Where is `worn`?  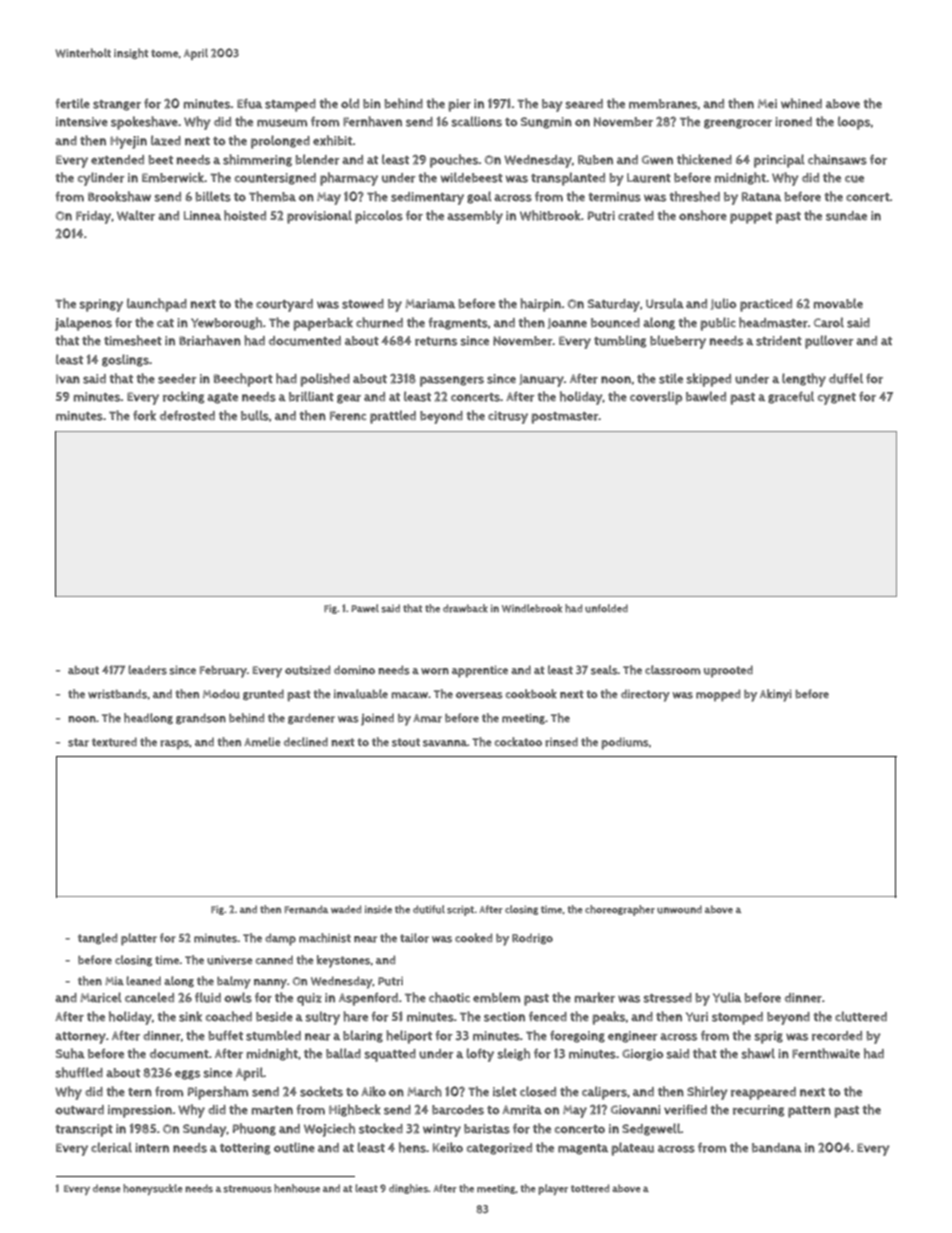 worn is located at coordinates (435, 671).
